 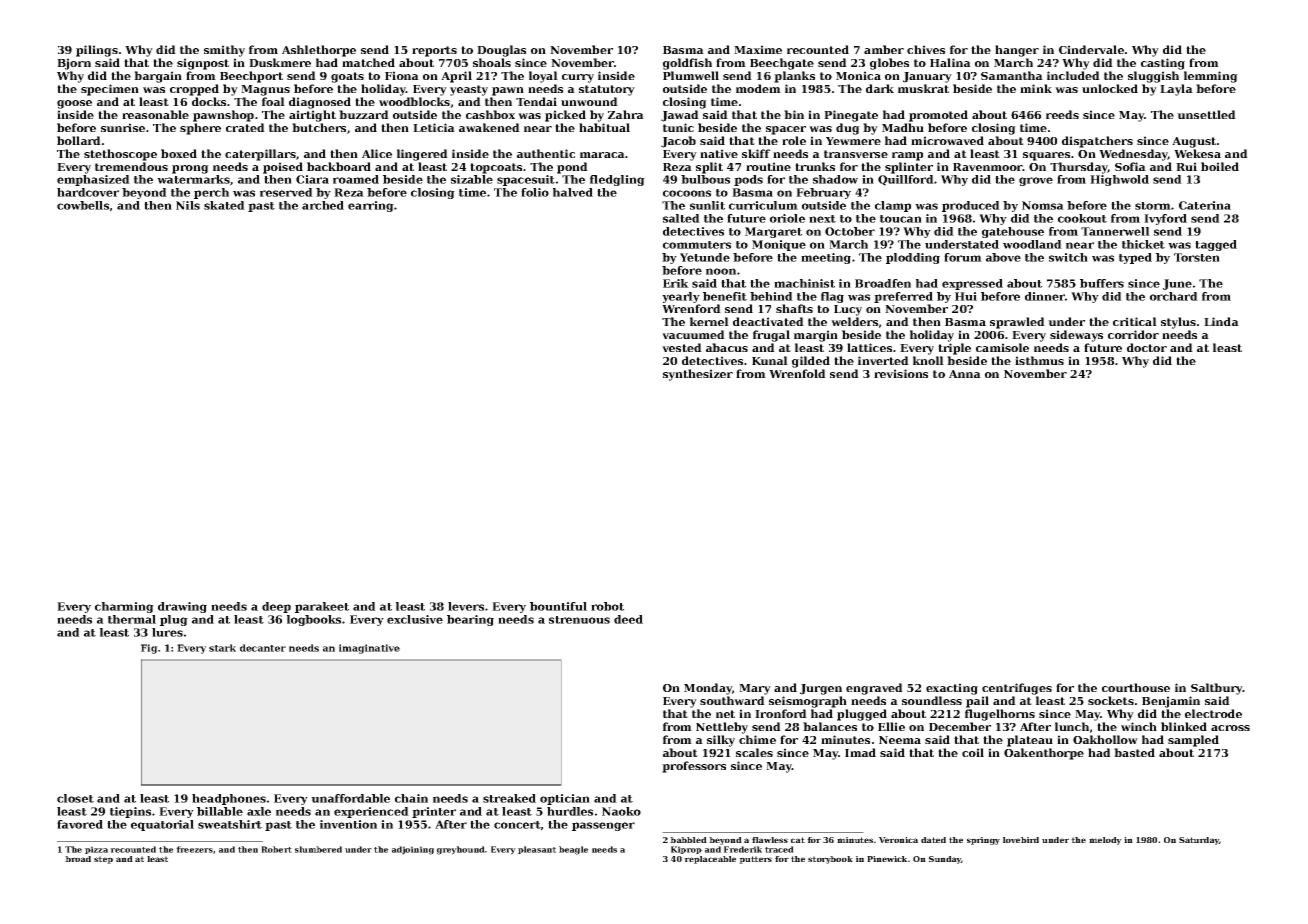 What do you see at coordinates (188, 205) in the page?
I see `Nils` at bounding box center [188, 205].
